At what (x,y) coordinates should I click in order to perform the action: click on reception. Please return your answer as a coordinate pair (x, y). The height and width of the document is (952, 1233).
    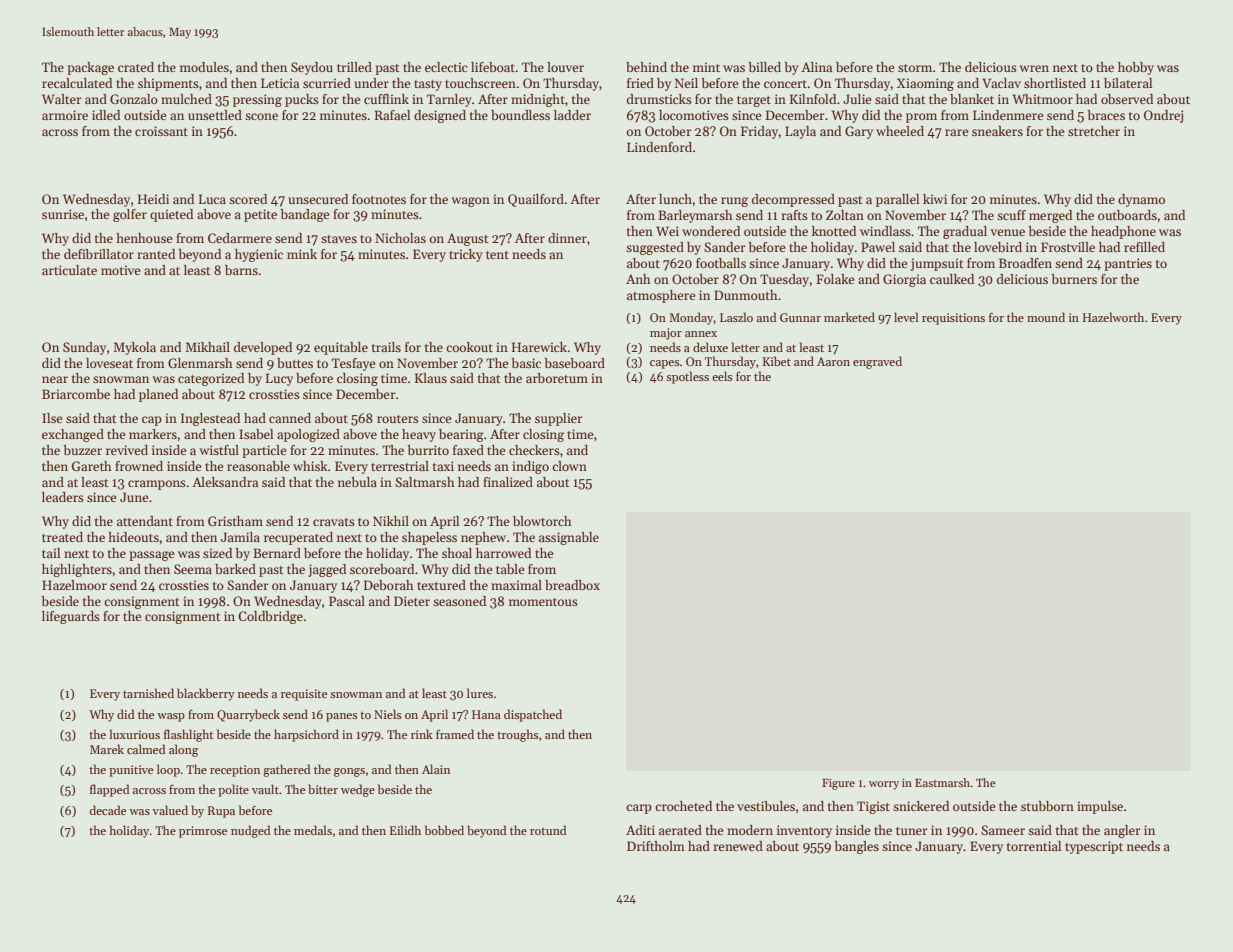
    Looking at the image, I should click on (235, 771).
